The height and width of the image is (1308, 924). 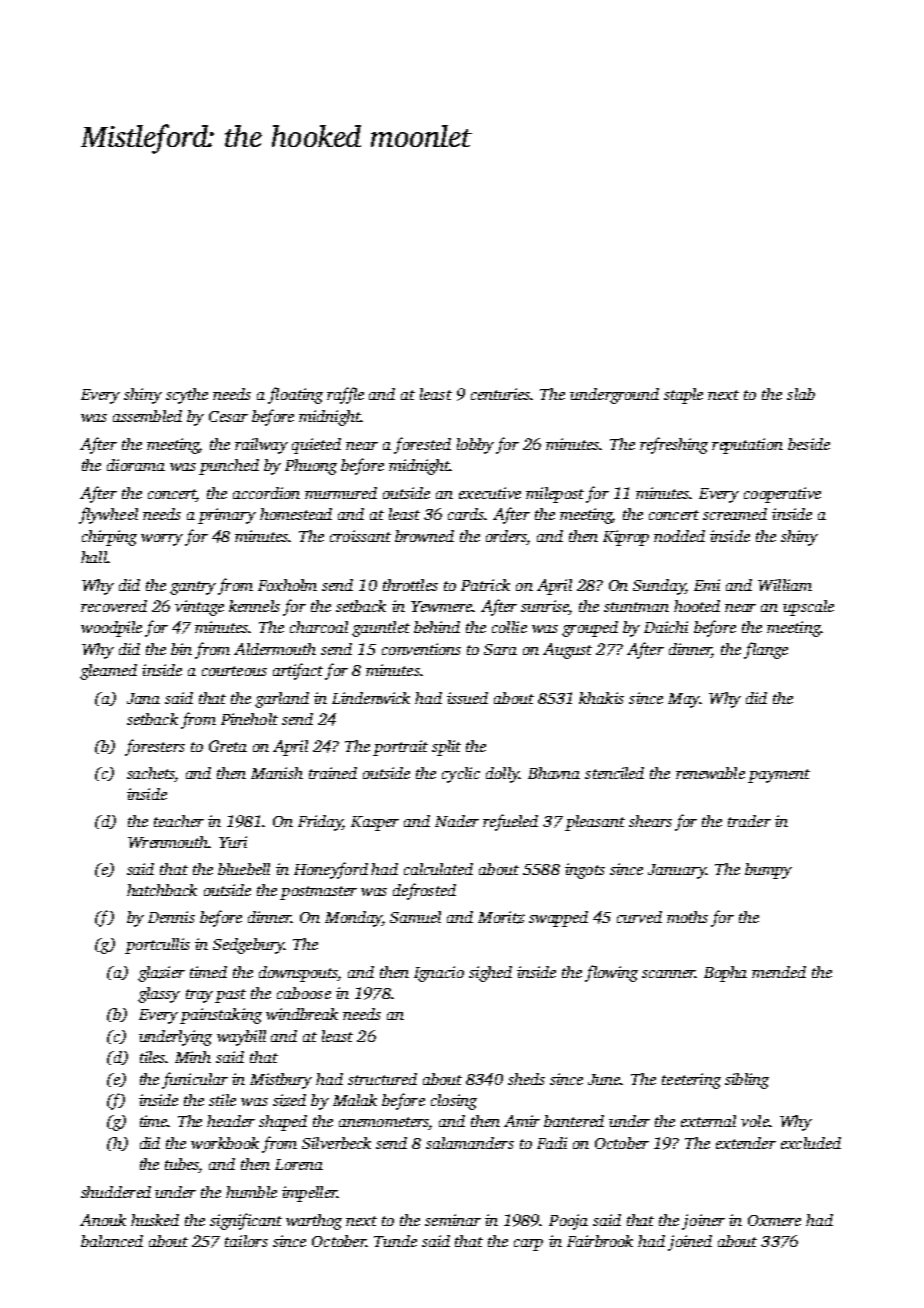 What do you see at coordinates (314, 1222) in the image?
I see `warthog` at bounding box center [314, 1222].
